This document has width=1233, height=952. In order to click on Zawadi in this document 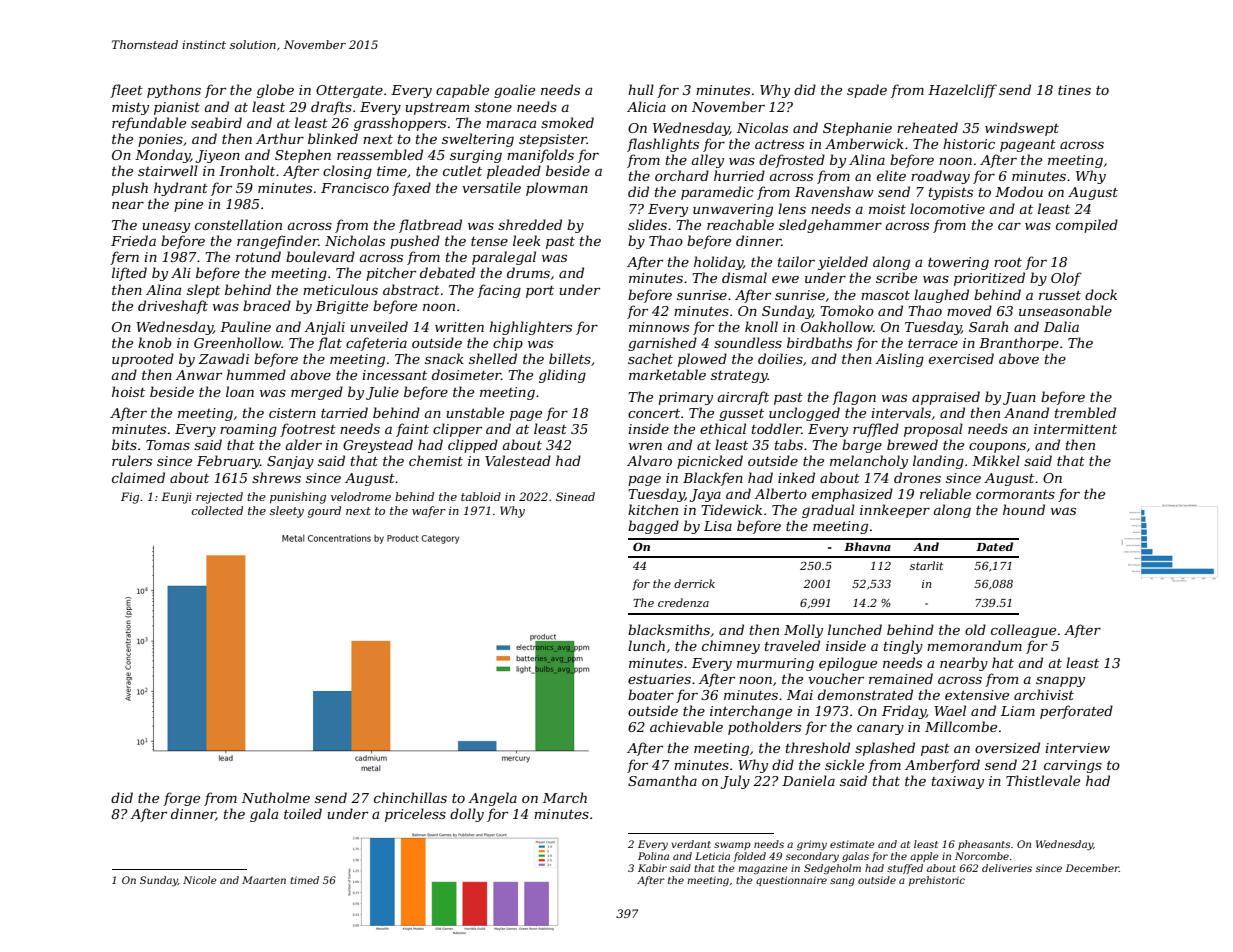, I will do `click(223, 358)`.
